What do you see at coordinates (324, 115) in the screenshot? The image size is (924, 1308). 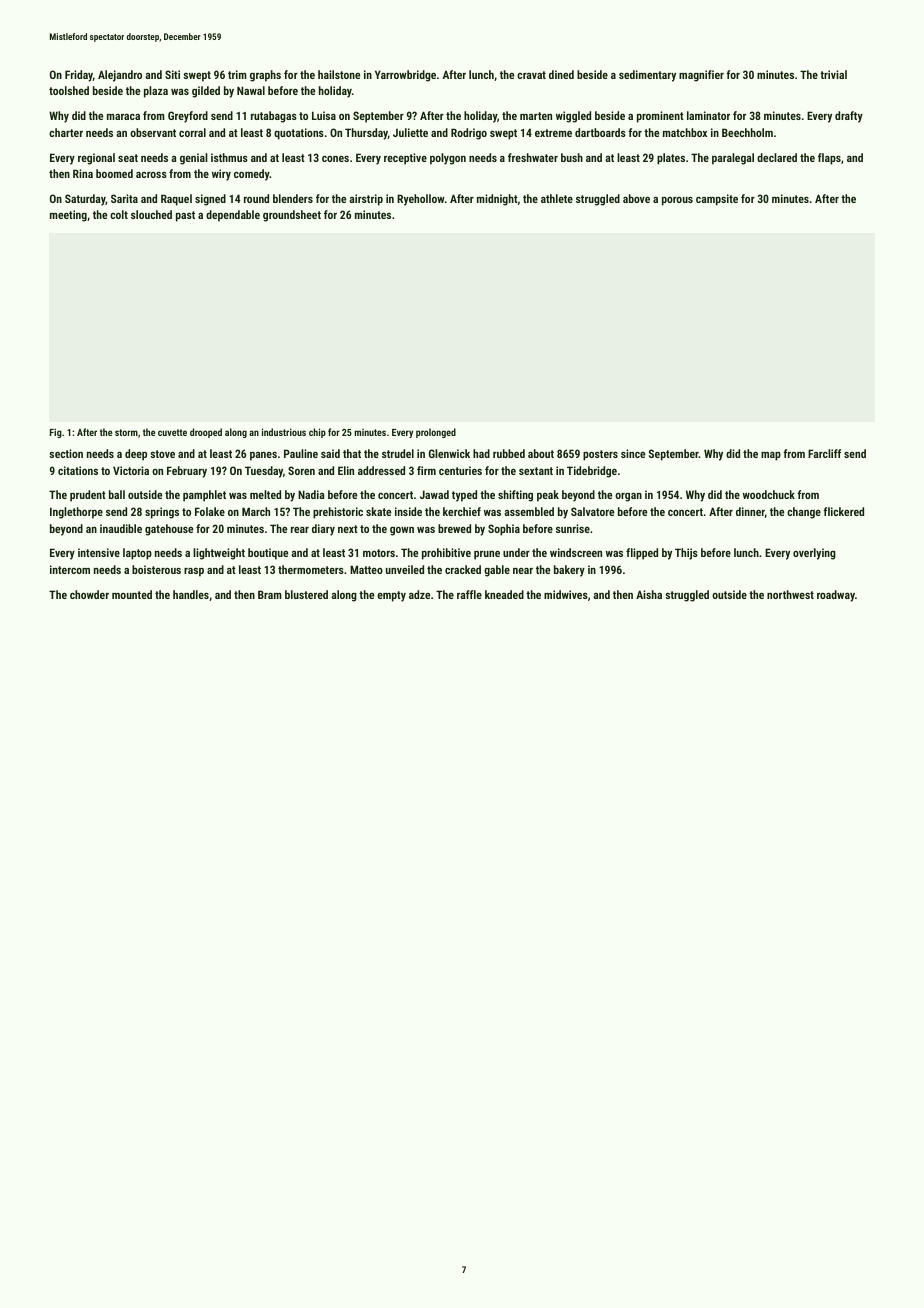 I see `Luisa` at bounding box center [324, 115].
